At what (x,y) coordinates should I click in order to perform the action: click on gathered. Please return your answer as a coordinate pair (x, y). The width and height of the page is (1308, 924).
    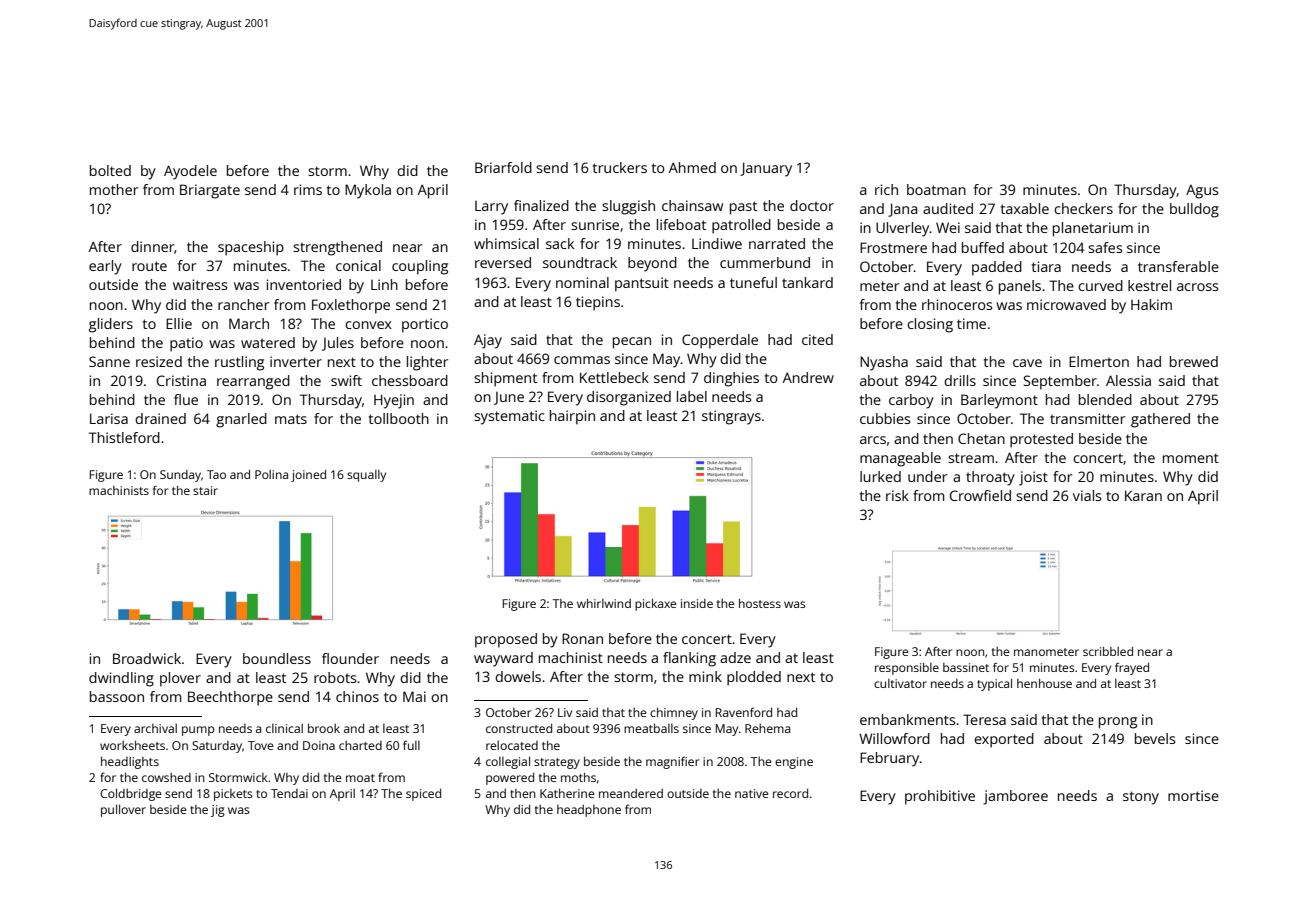
    Looking at the image, I should click on (1160, 420).
